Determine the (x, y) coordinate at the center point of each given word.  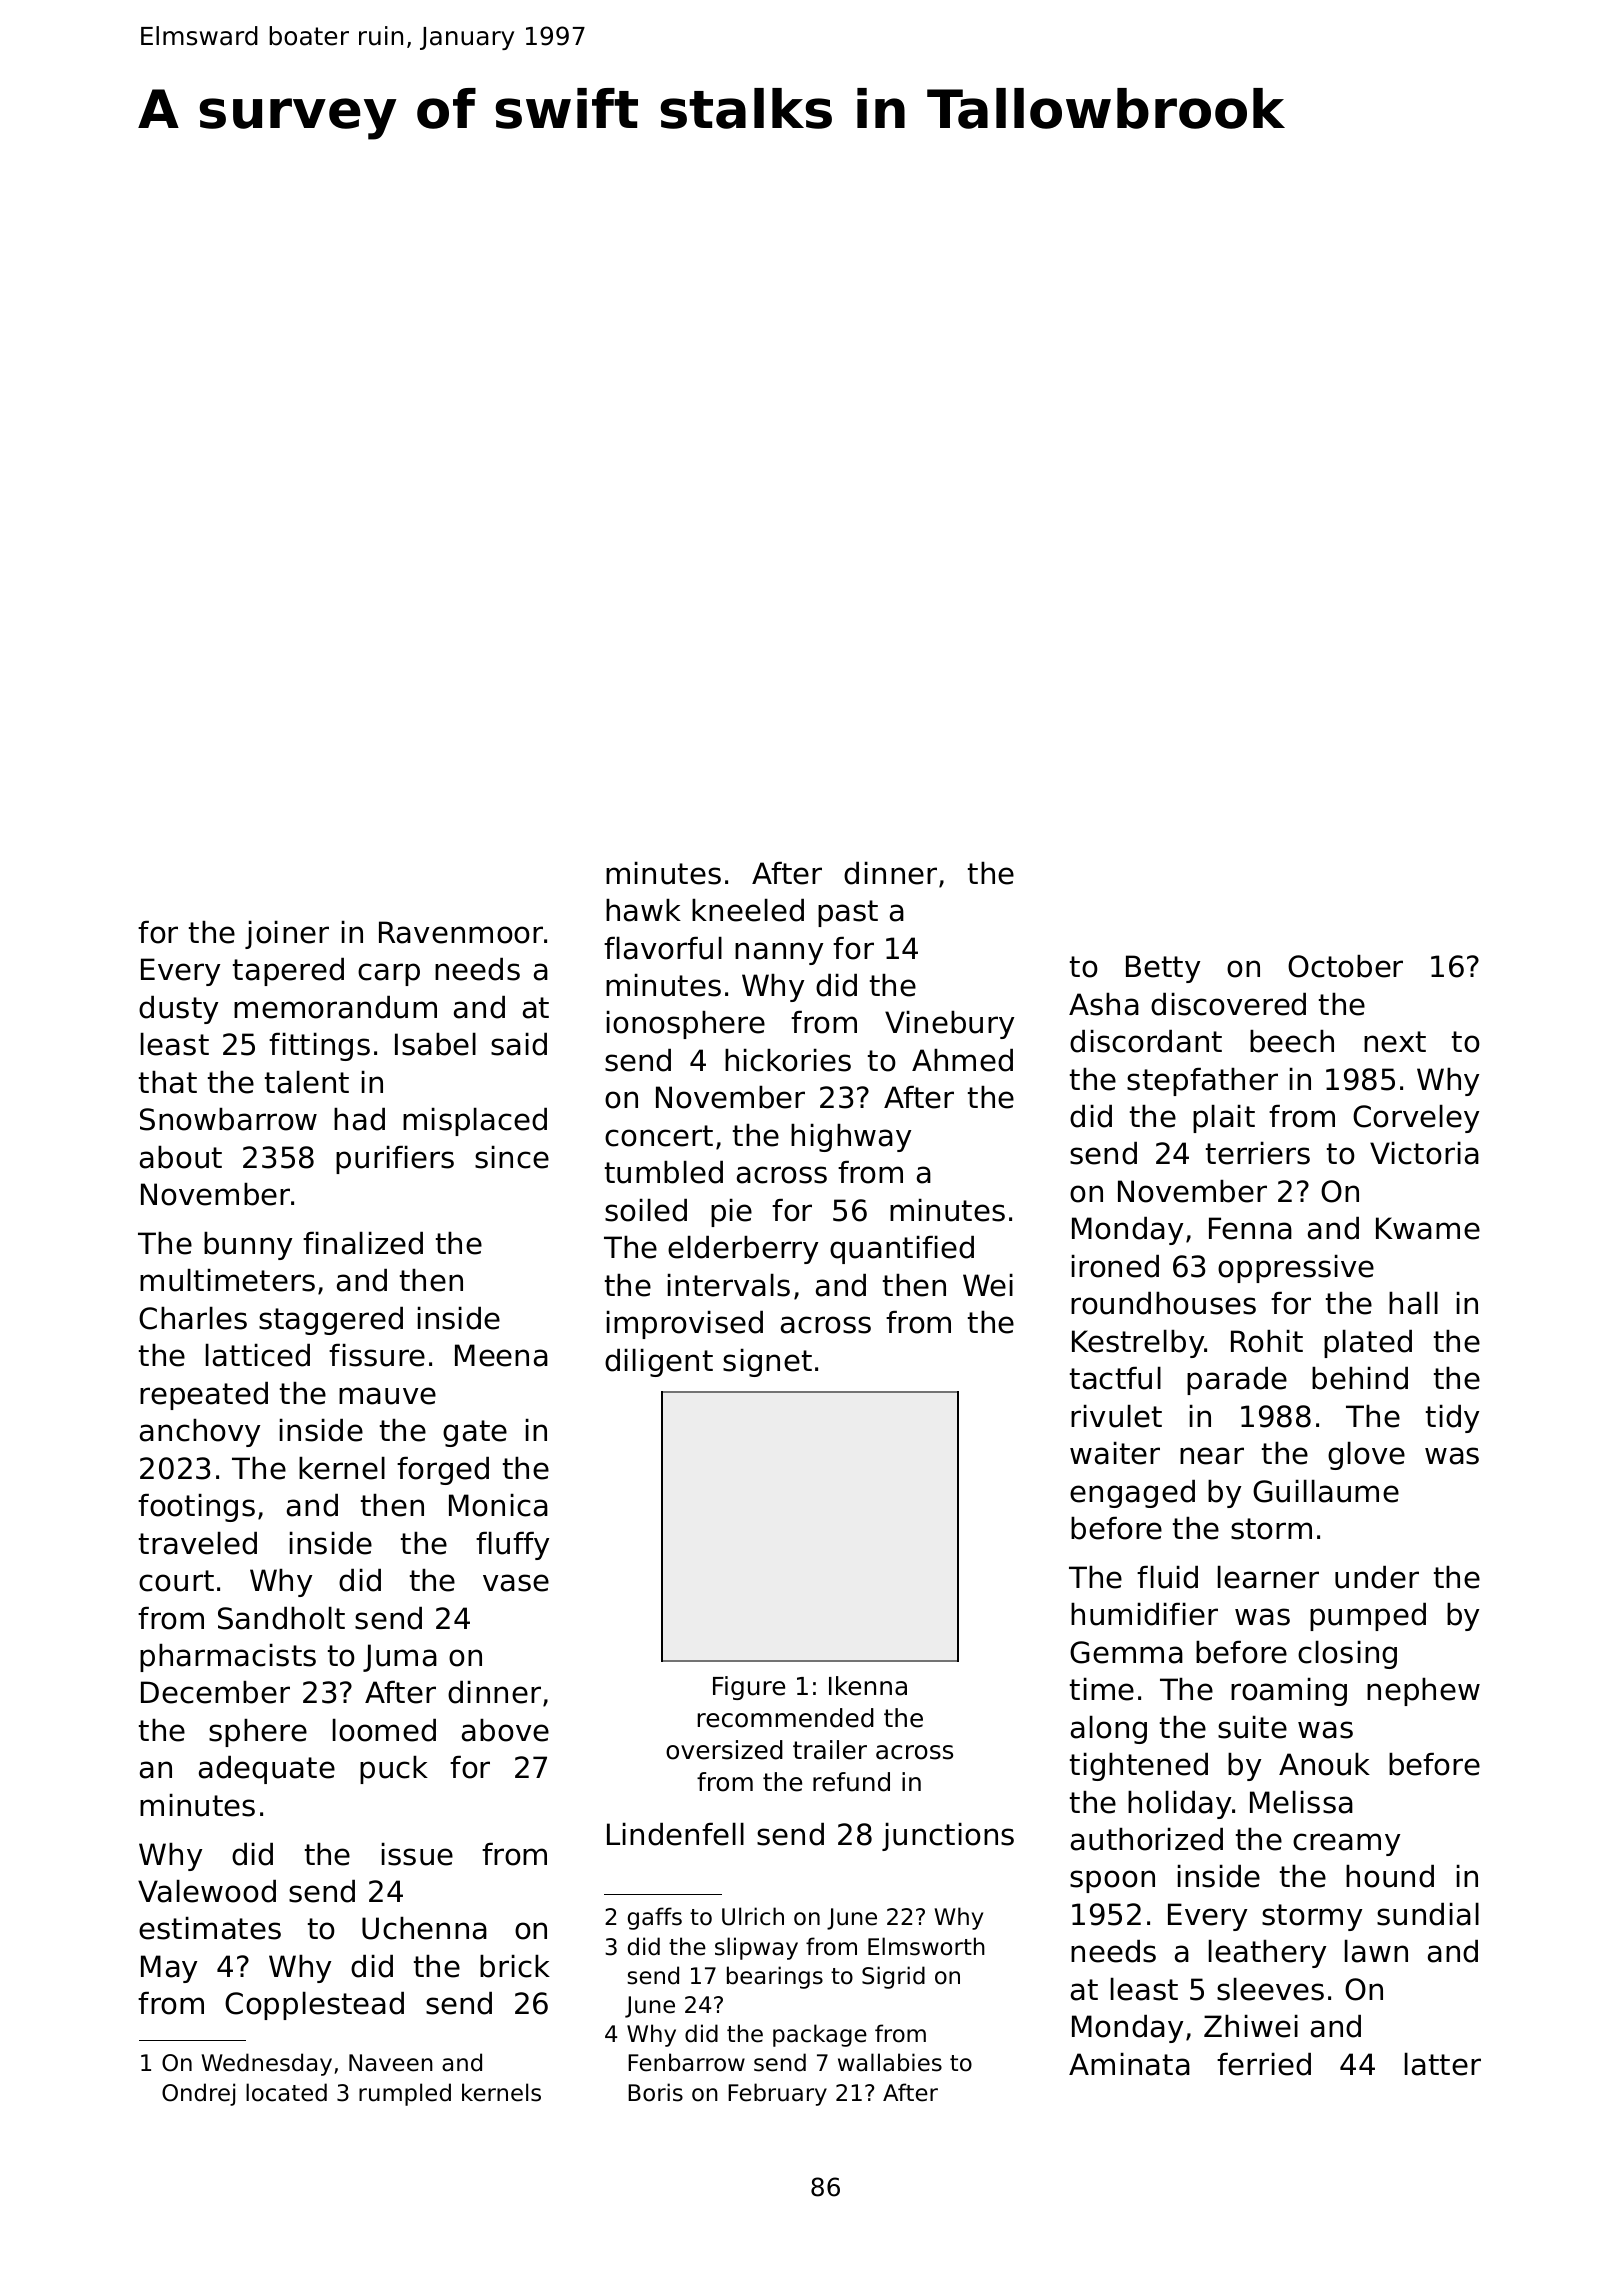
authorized (1147, 1839)
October (1345, 966)
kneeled (748, 910)
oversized (724, 1750)
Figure (749, 1688)
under (1377, 1577)
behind (1360, 1378)
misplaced (475, 1122)
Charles (193, 1318)
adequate (267, 1770)
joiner (287, 935)
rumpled (405, 2094)
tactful (1115, 1378)
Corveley (1416, 1119)
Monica (498, 1505)
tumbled (664, 1172)
